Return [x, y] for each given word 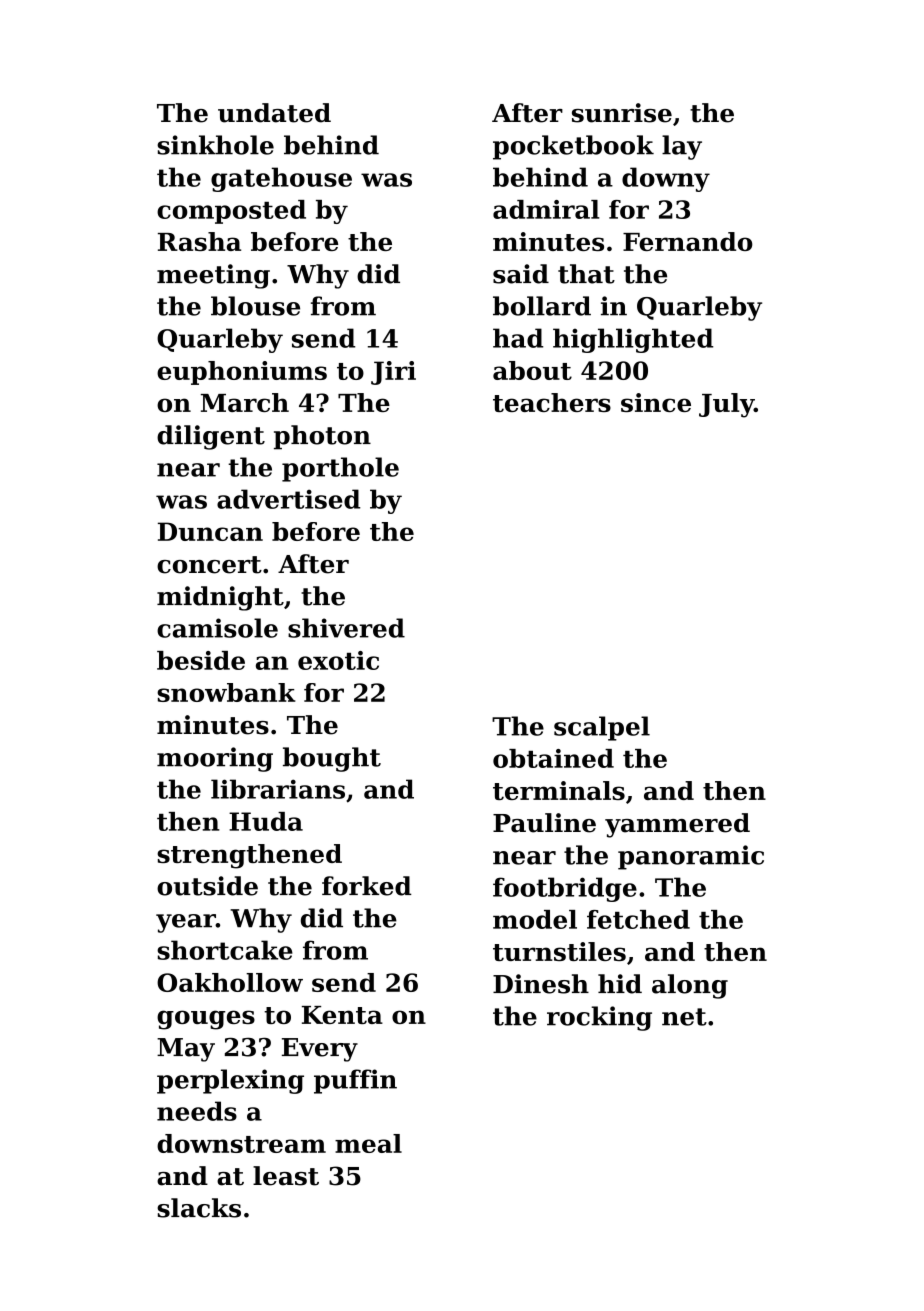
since [656, 402]
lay [682, 147]
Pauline [544, 823]
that [586, 274]
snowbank [226, 692]
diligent [211, 437]
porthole [340, 469]
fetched [638, 919]
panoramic [691, 857]
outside [207, 886]
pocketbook [573, 147]
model [535, 919]
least [286, 1176]
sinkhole [215, 145]
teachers [552, 402]
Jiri [393, 373]
